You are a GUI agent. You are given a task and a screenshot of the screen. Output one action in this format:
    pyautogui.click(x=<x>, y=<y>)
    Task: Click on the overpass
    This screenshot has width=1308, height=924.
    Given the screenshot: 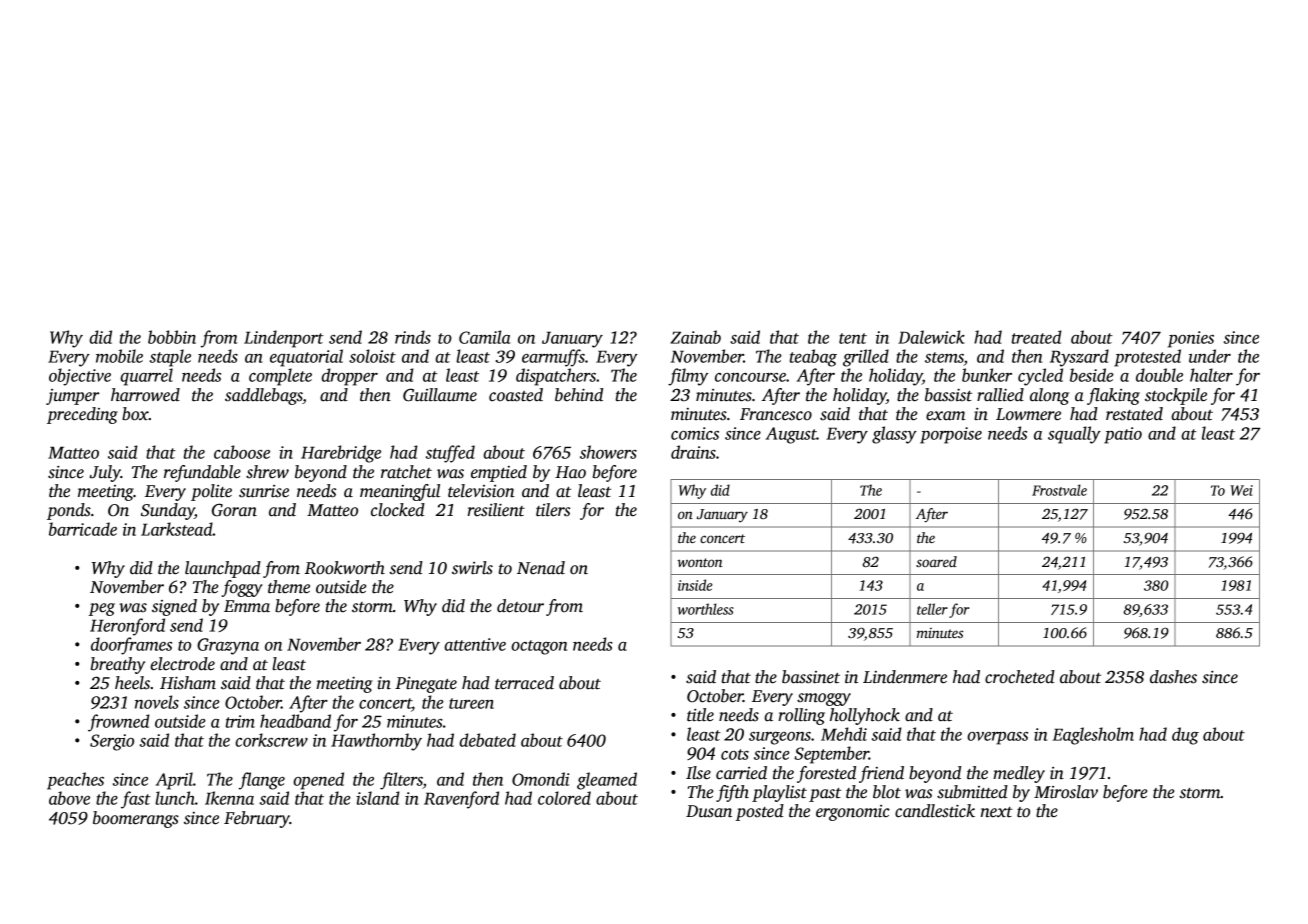 What is the action you would take?
    pyautogui.click(x=997, y=738)
